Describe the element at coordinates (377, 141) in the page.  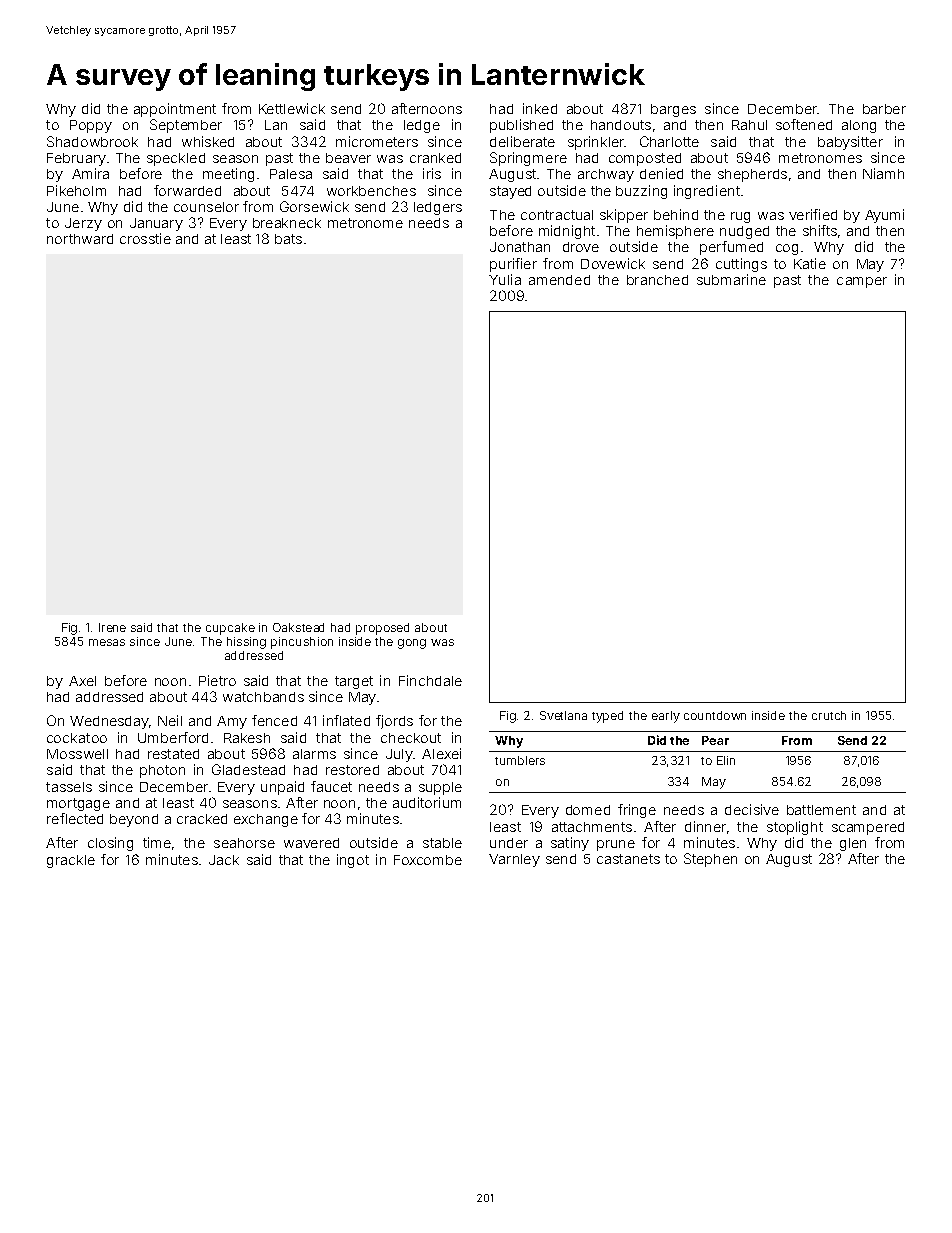
I see `micrometers` at that location.
